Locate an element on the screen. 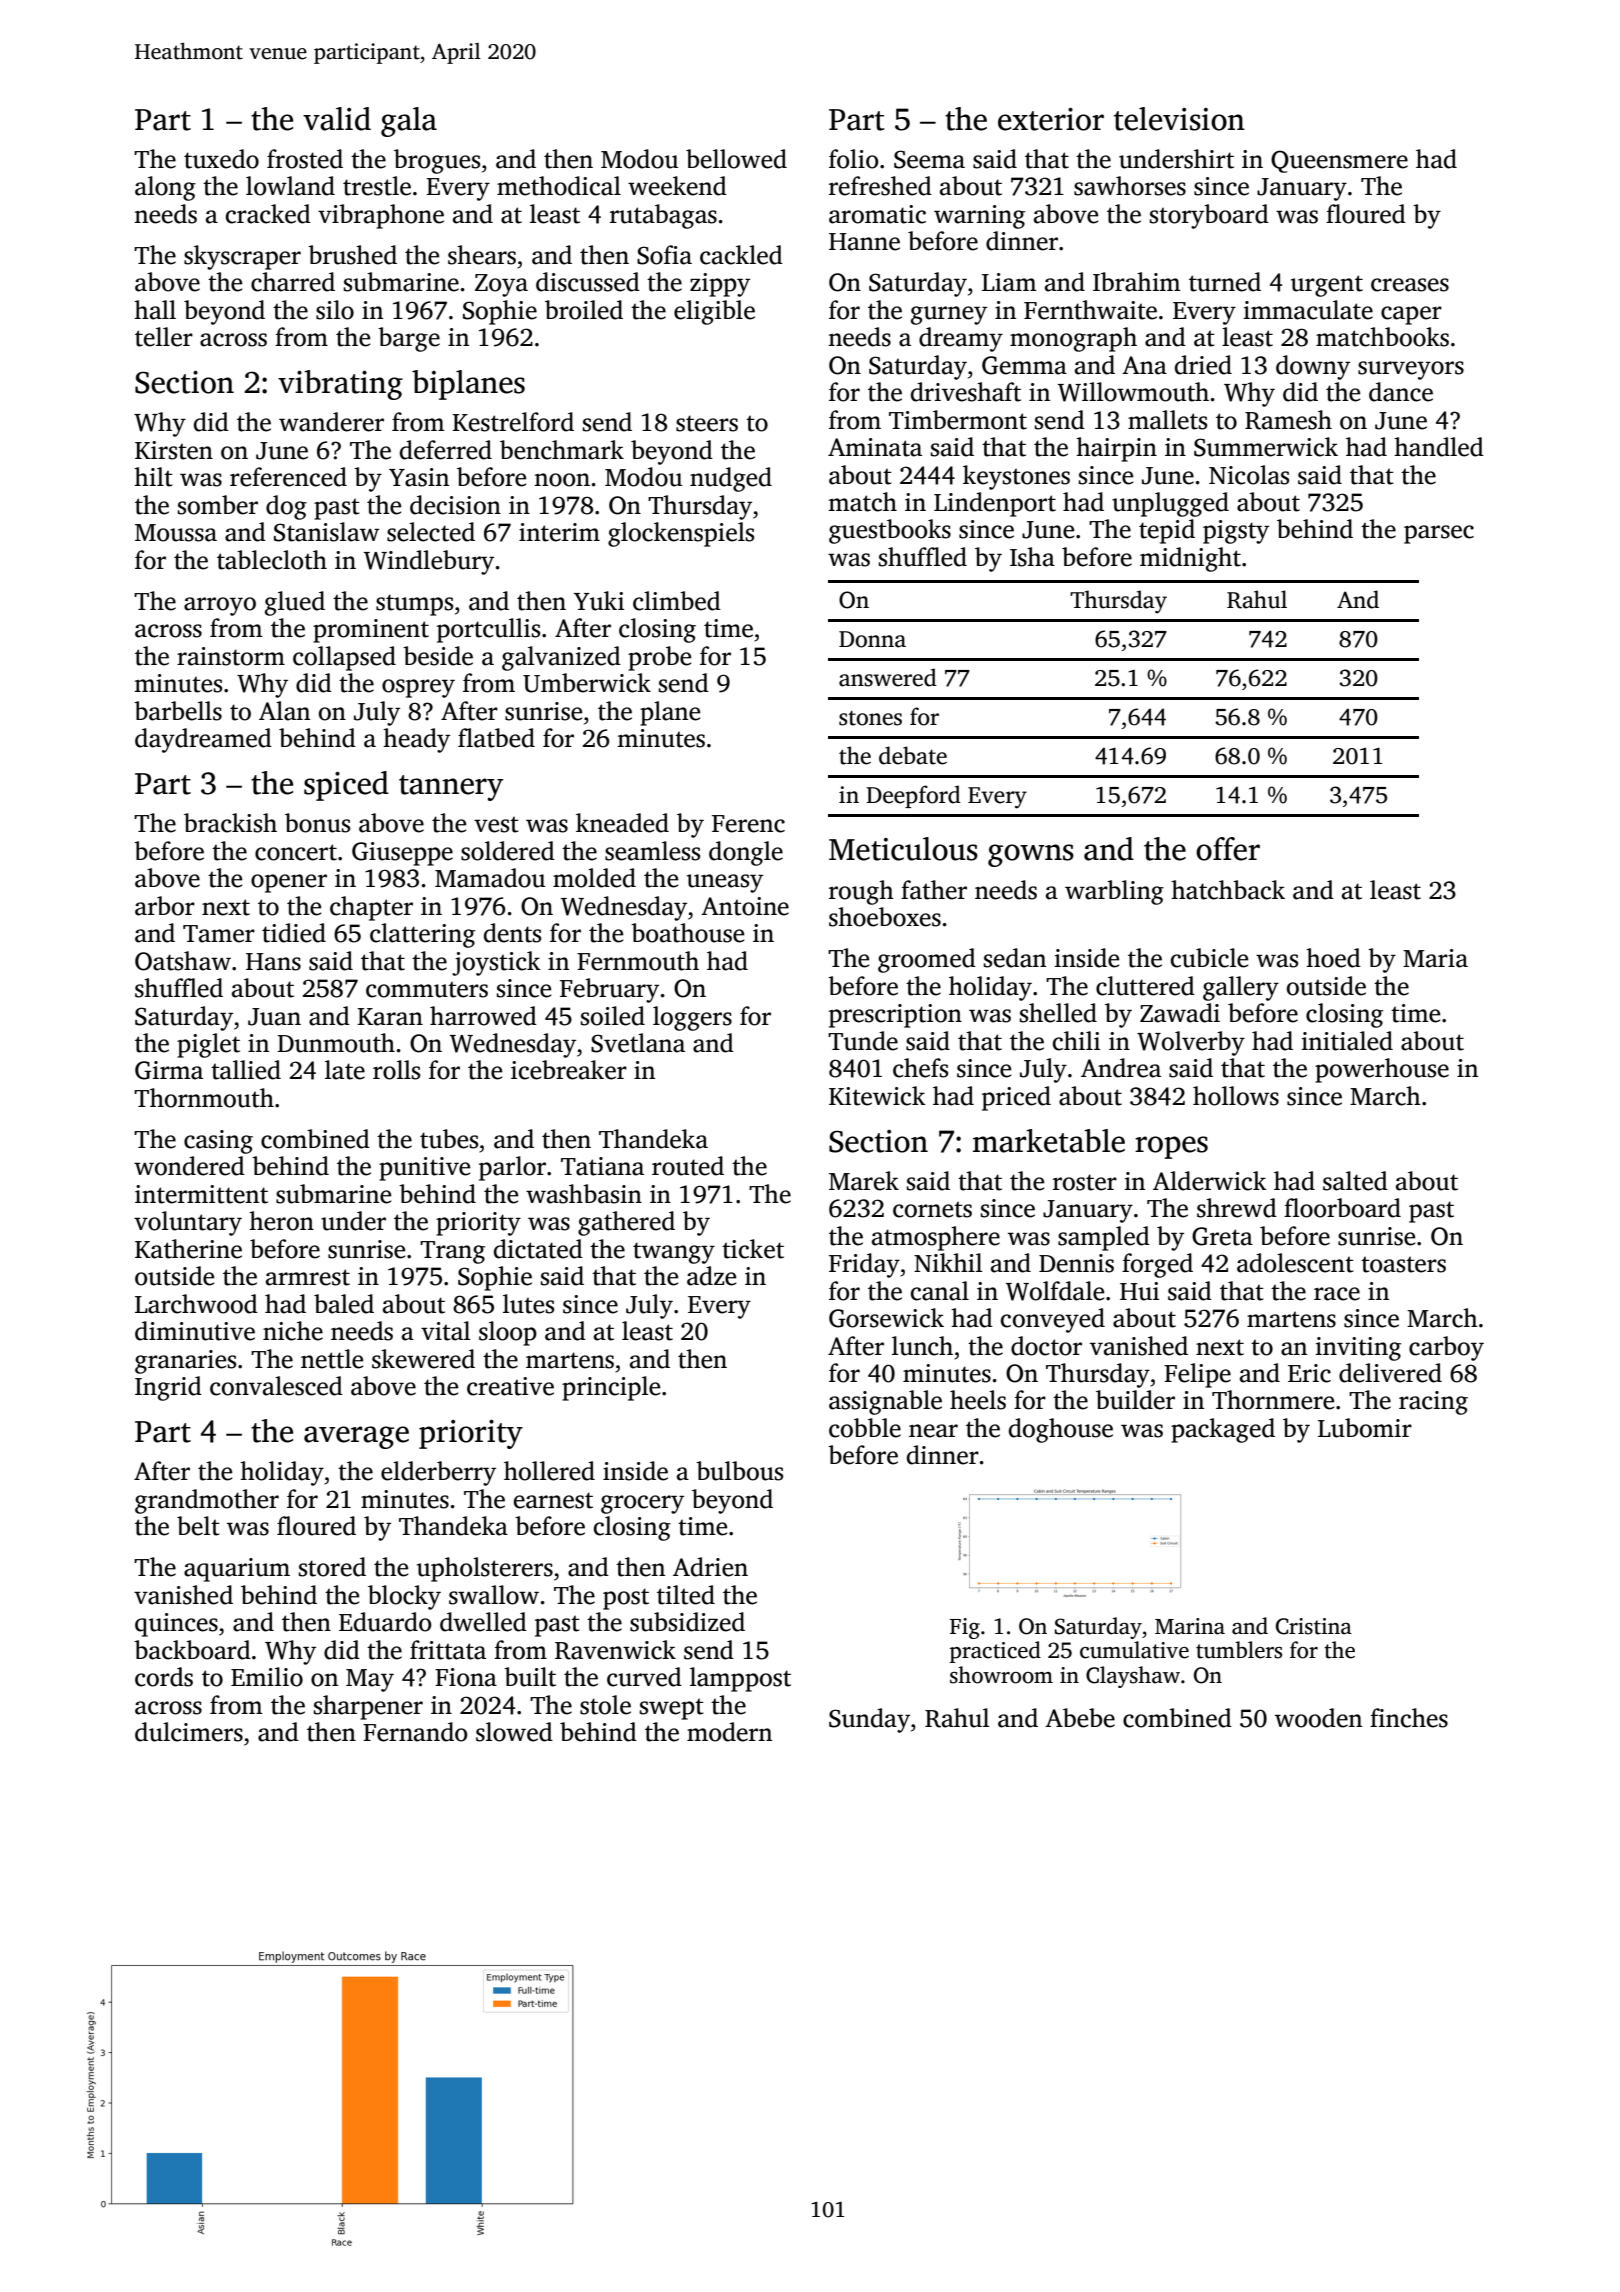 The image size is (1620, 2292). teller is located at coordinates (164, 337).
